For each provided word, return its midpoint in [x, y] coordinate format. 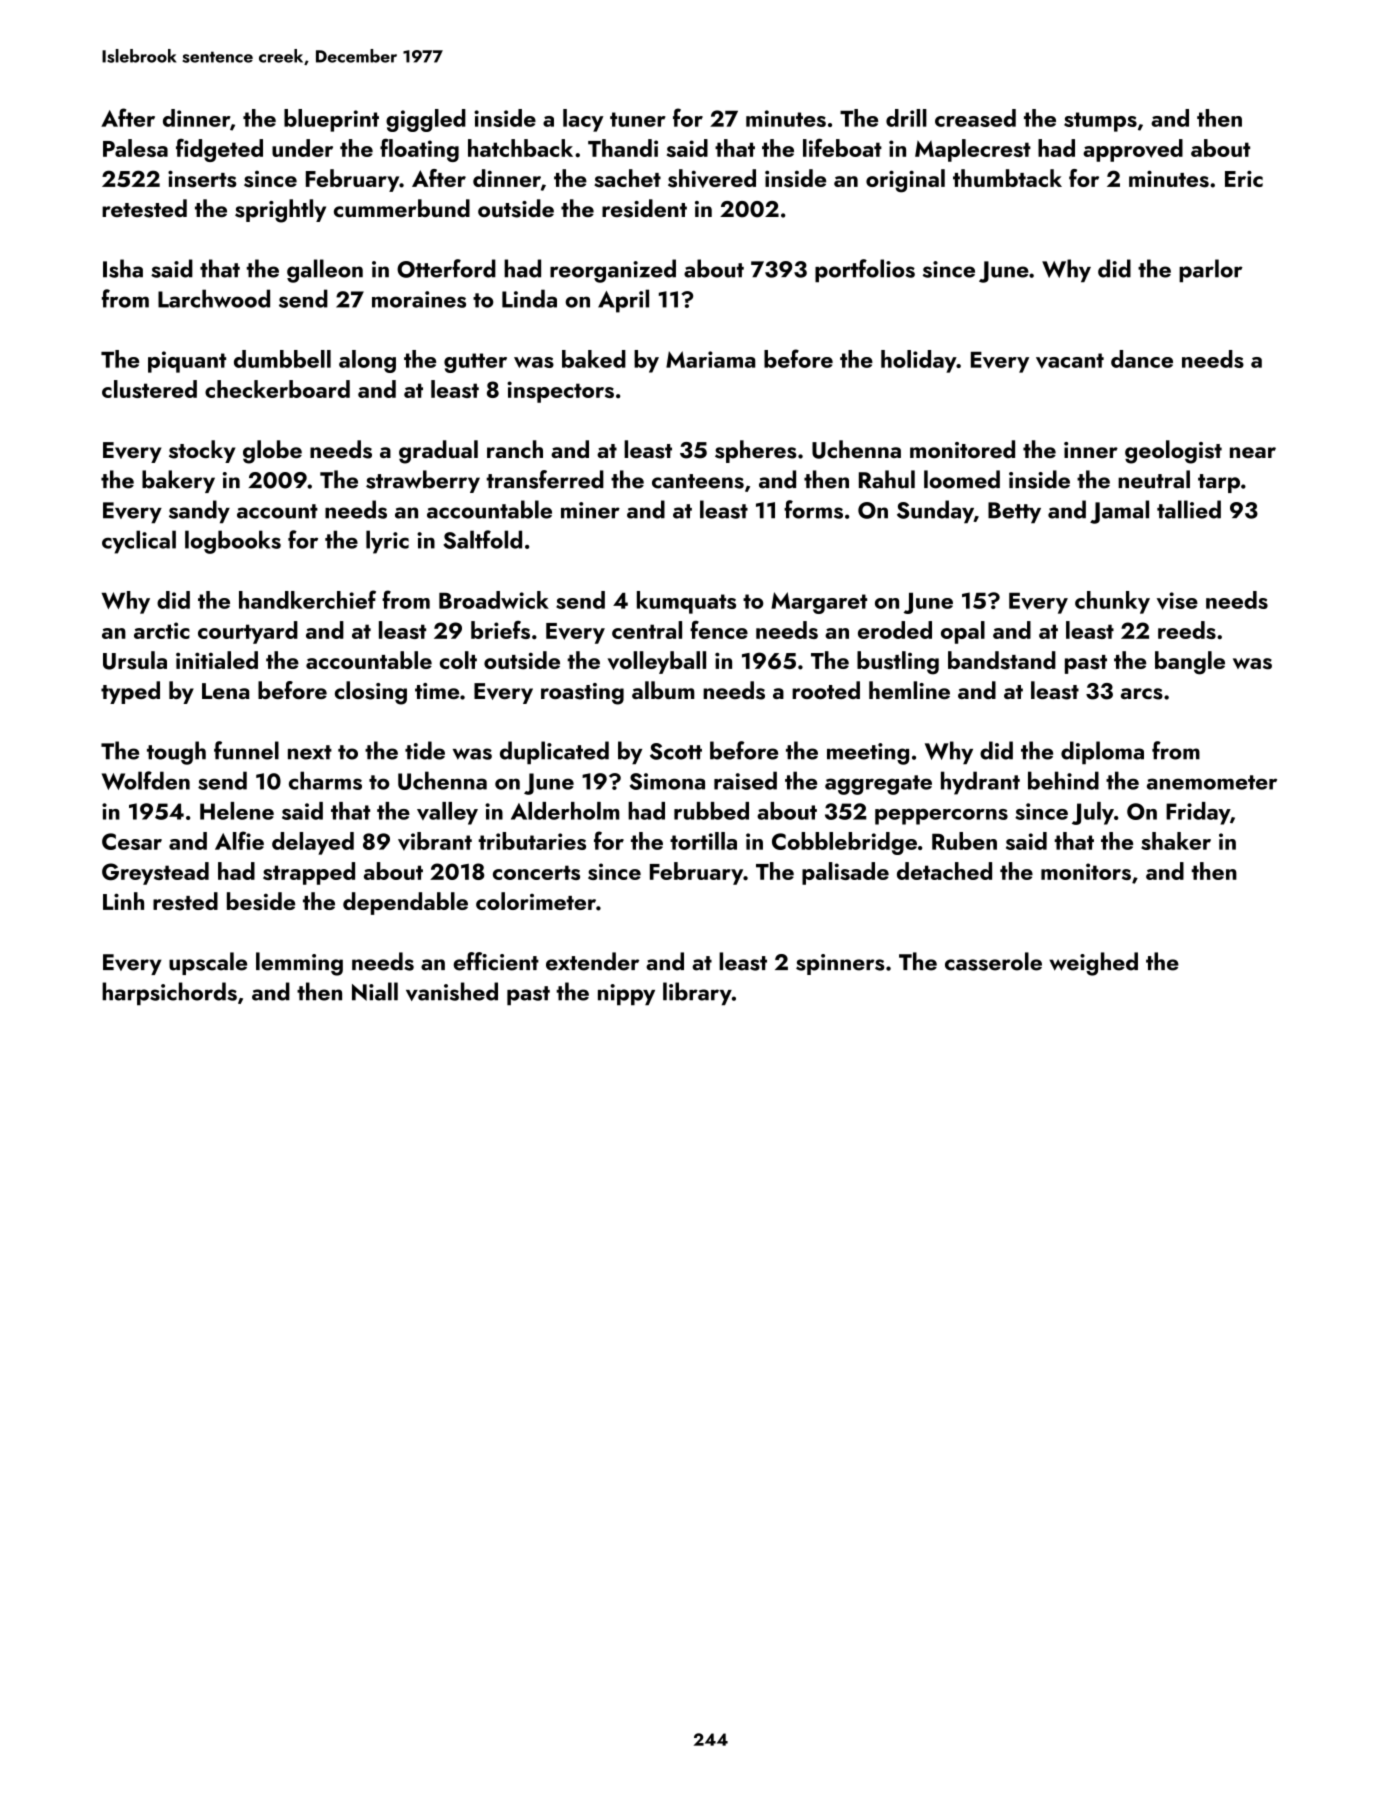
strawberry [423, 481]
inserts [202, 179]
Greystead [155, 873]
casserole [993, 961]
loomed [962, 479]
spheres [756, 451]
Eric [1244, 178]
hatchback [520, 148]
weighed [1093, 964]
